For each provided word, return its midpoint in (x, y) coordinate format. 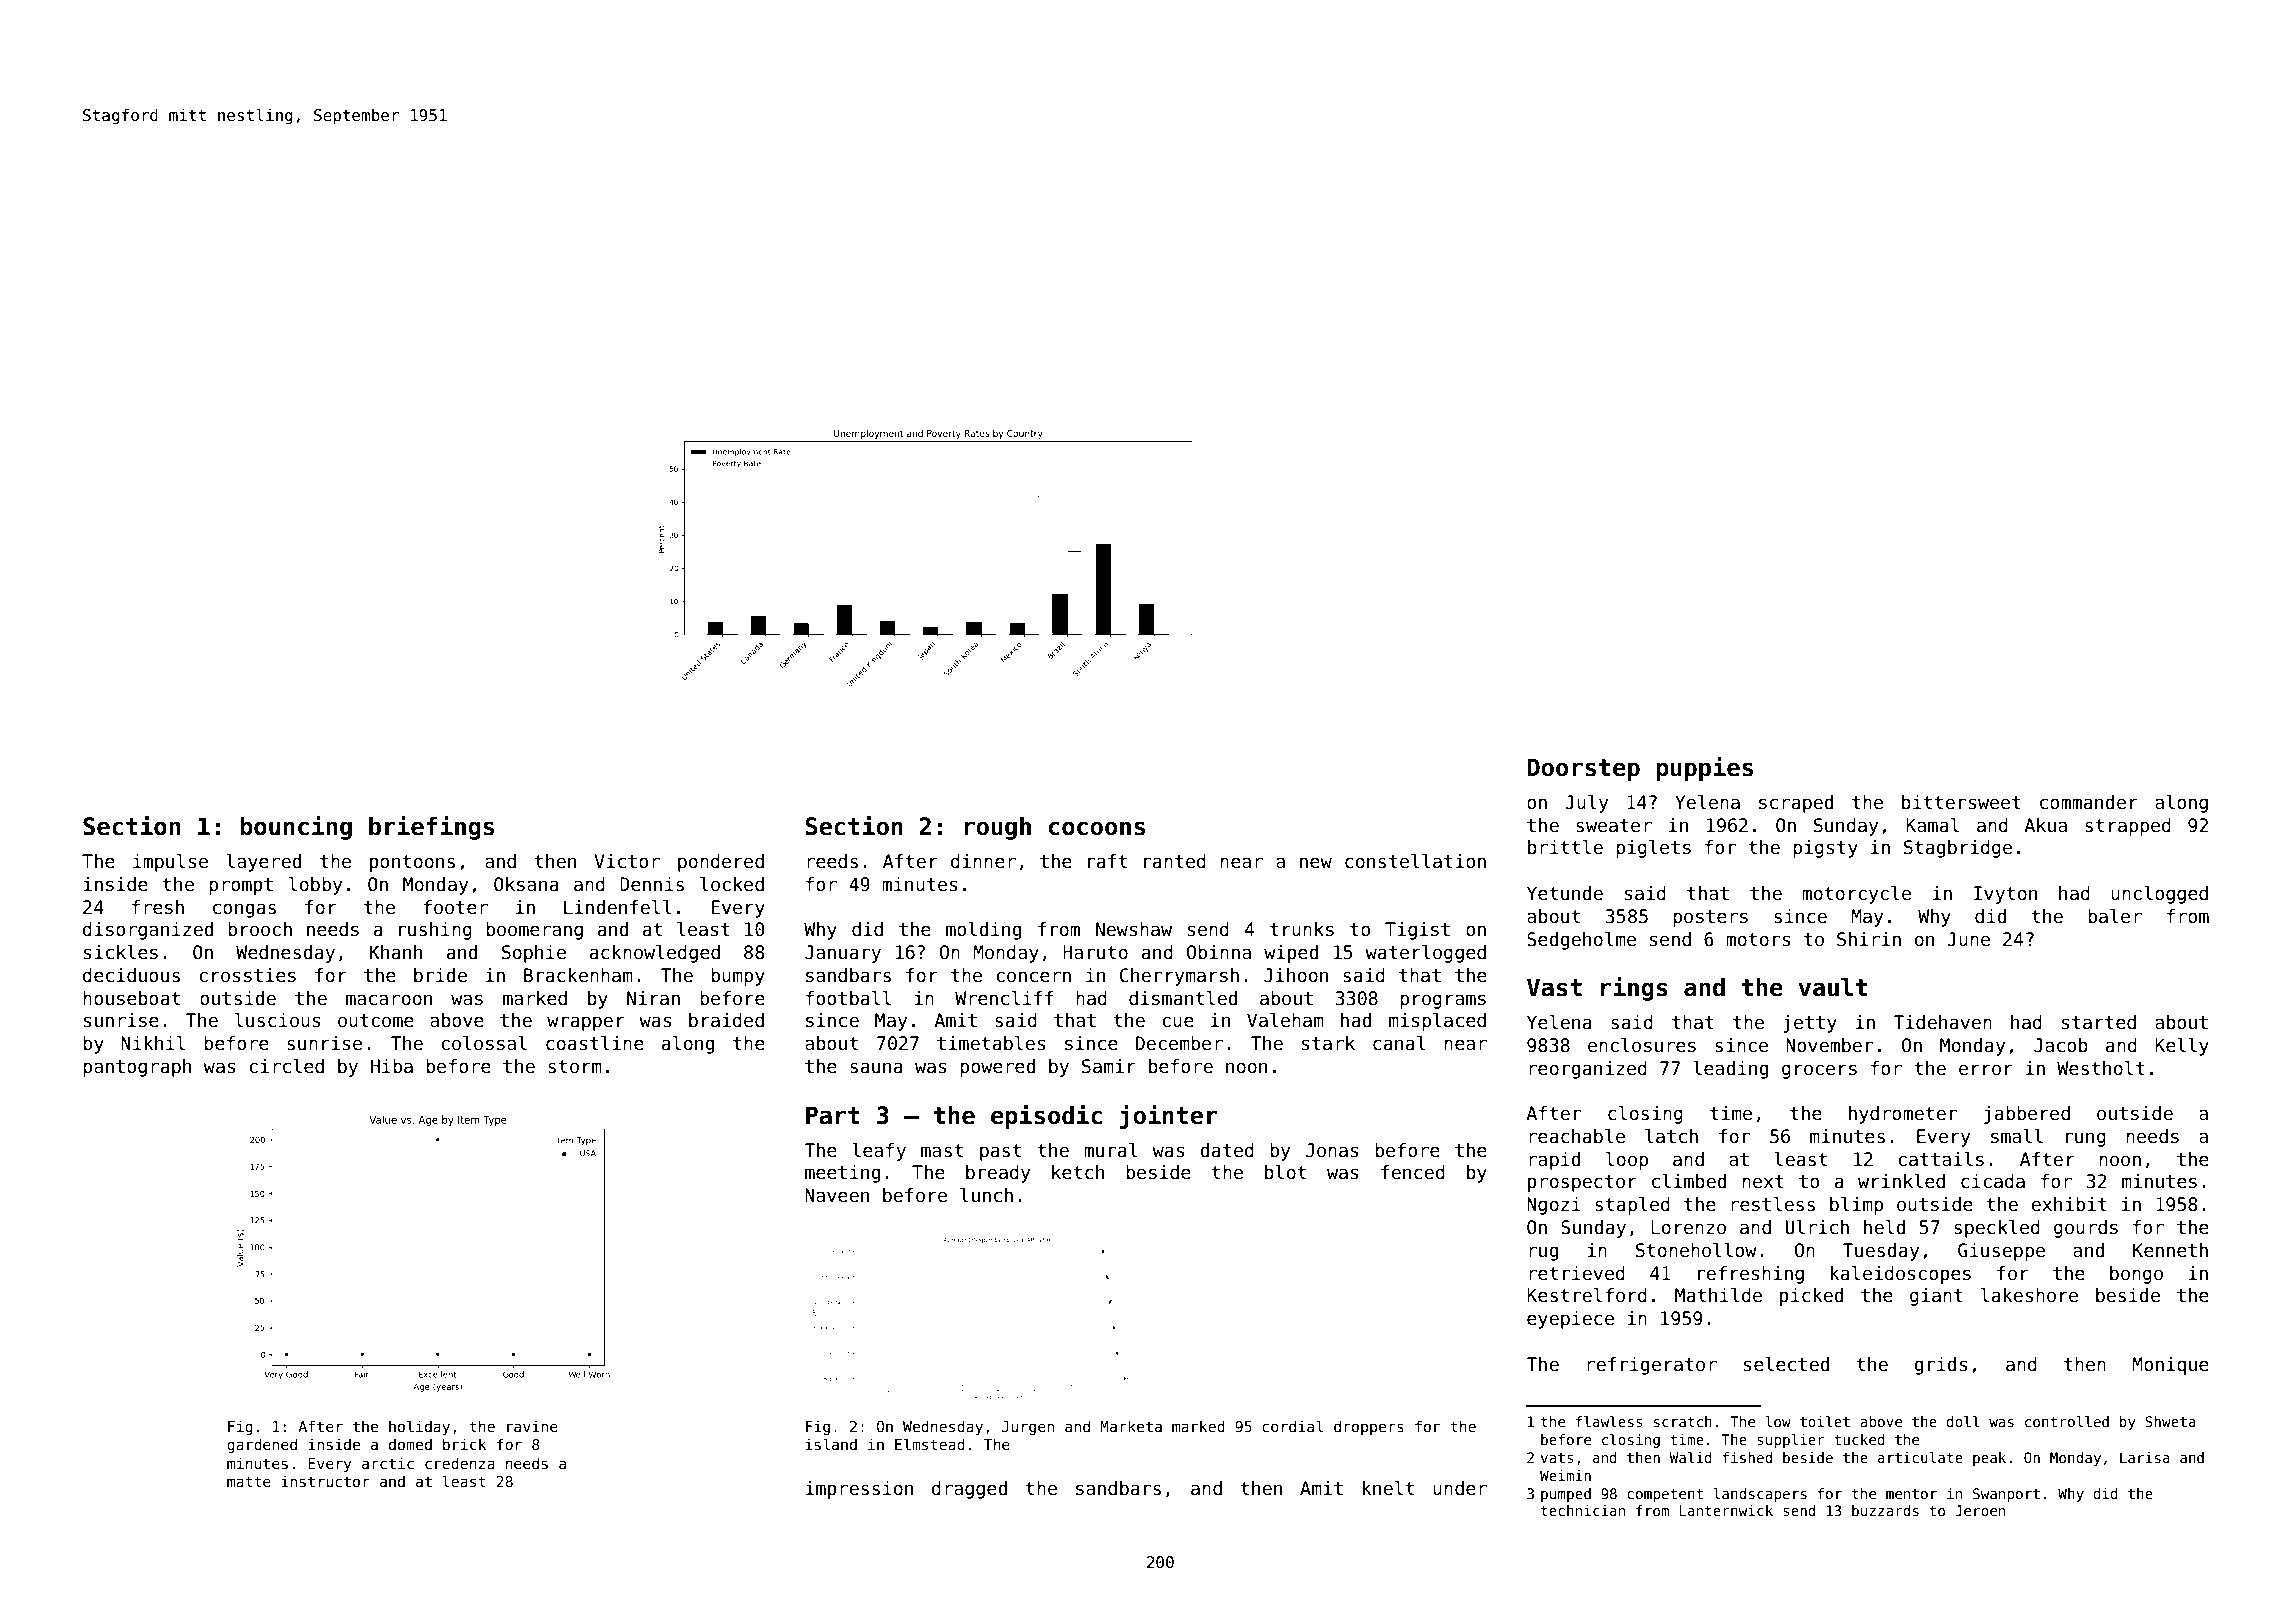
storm (575, 1067)
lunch (986, 1195)
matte (249, 1481)
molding (983, 931)
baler (2115, 916)
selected (1786, 1364)
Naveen (837, 1195)
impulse (170, 863)
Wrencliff (1004, 998)
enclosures (1642, 1045)
